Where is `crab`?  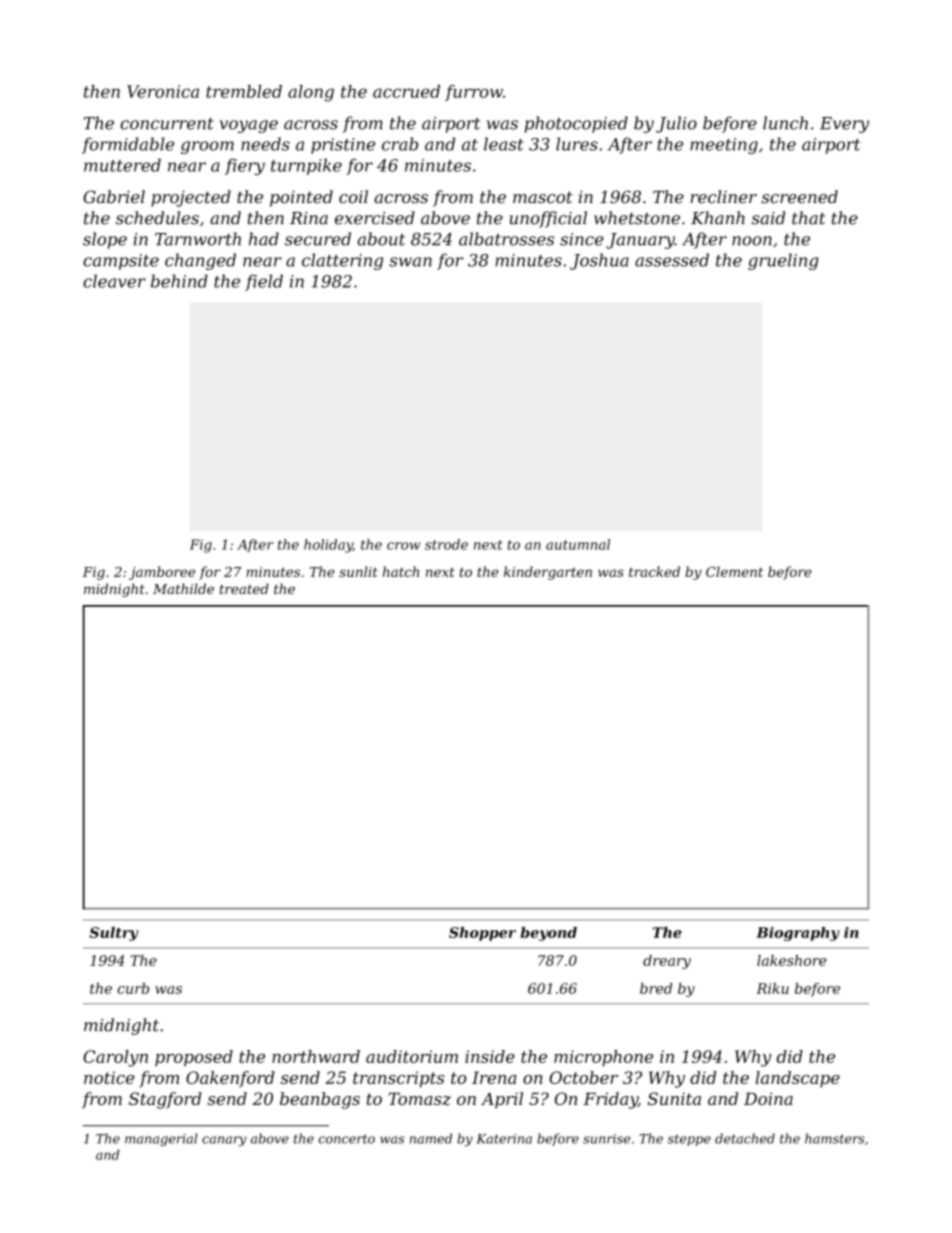 crab is located at coordinates (400, 144).
